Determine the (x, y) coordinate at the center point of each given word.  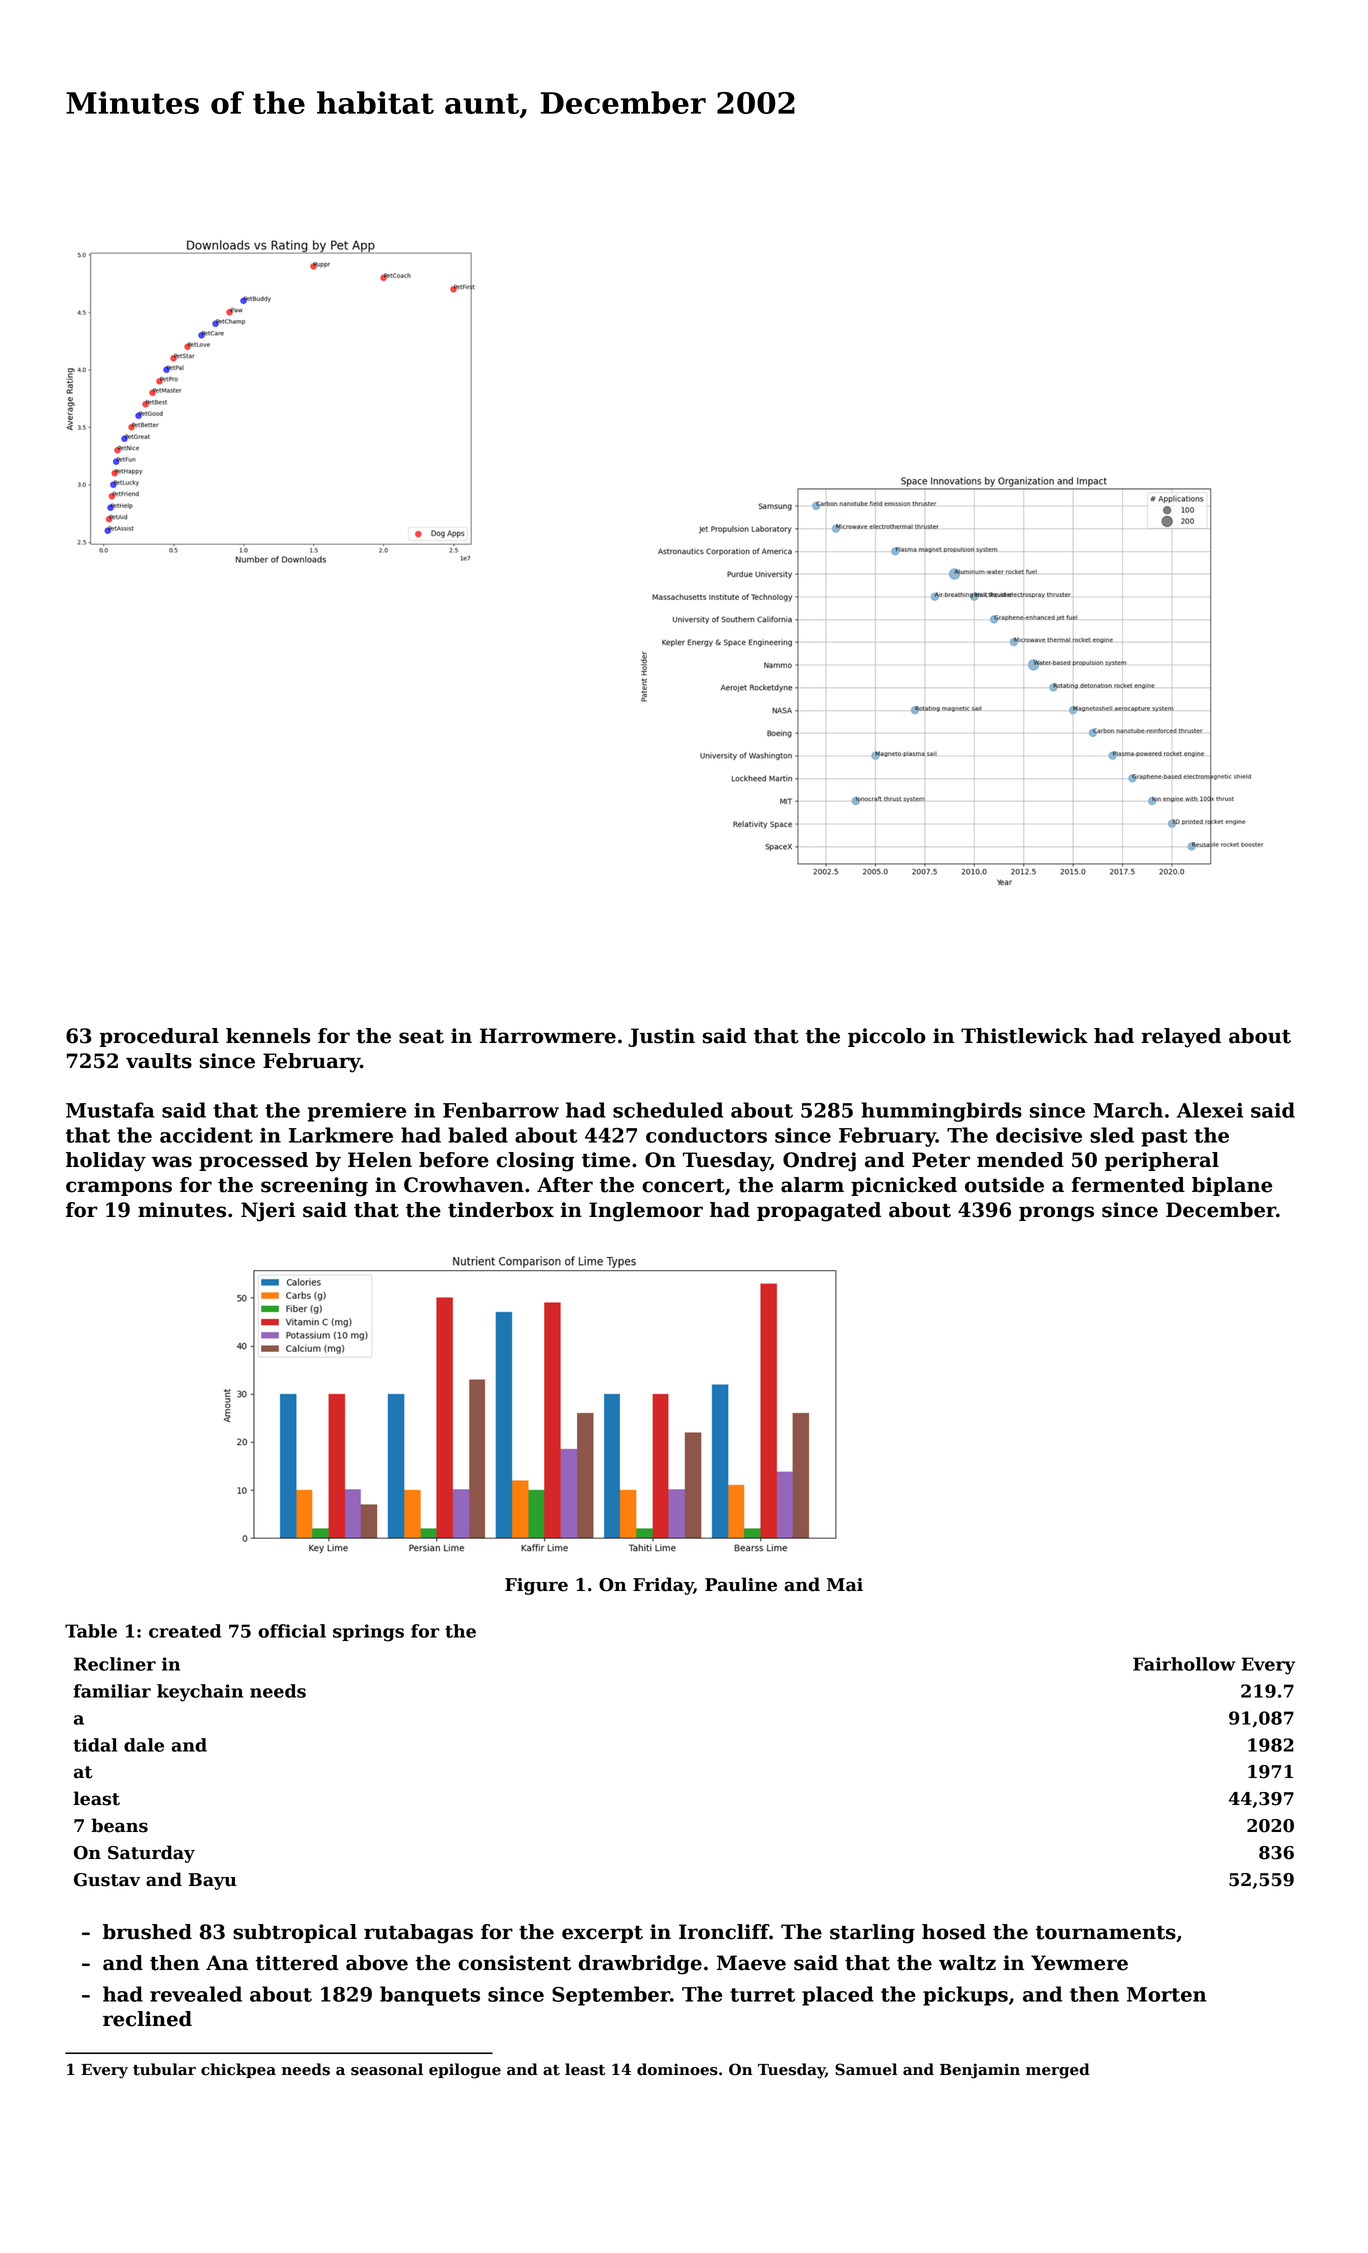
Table (91, 1631)
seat (421, 1037)
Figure (536, 1586)
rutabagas (418, 1934)
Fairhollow (1184, 1664)
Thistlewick (1024, 1036)
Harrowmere (548, 1036)
